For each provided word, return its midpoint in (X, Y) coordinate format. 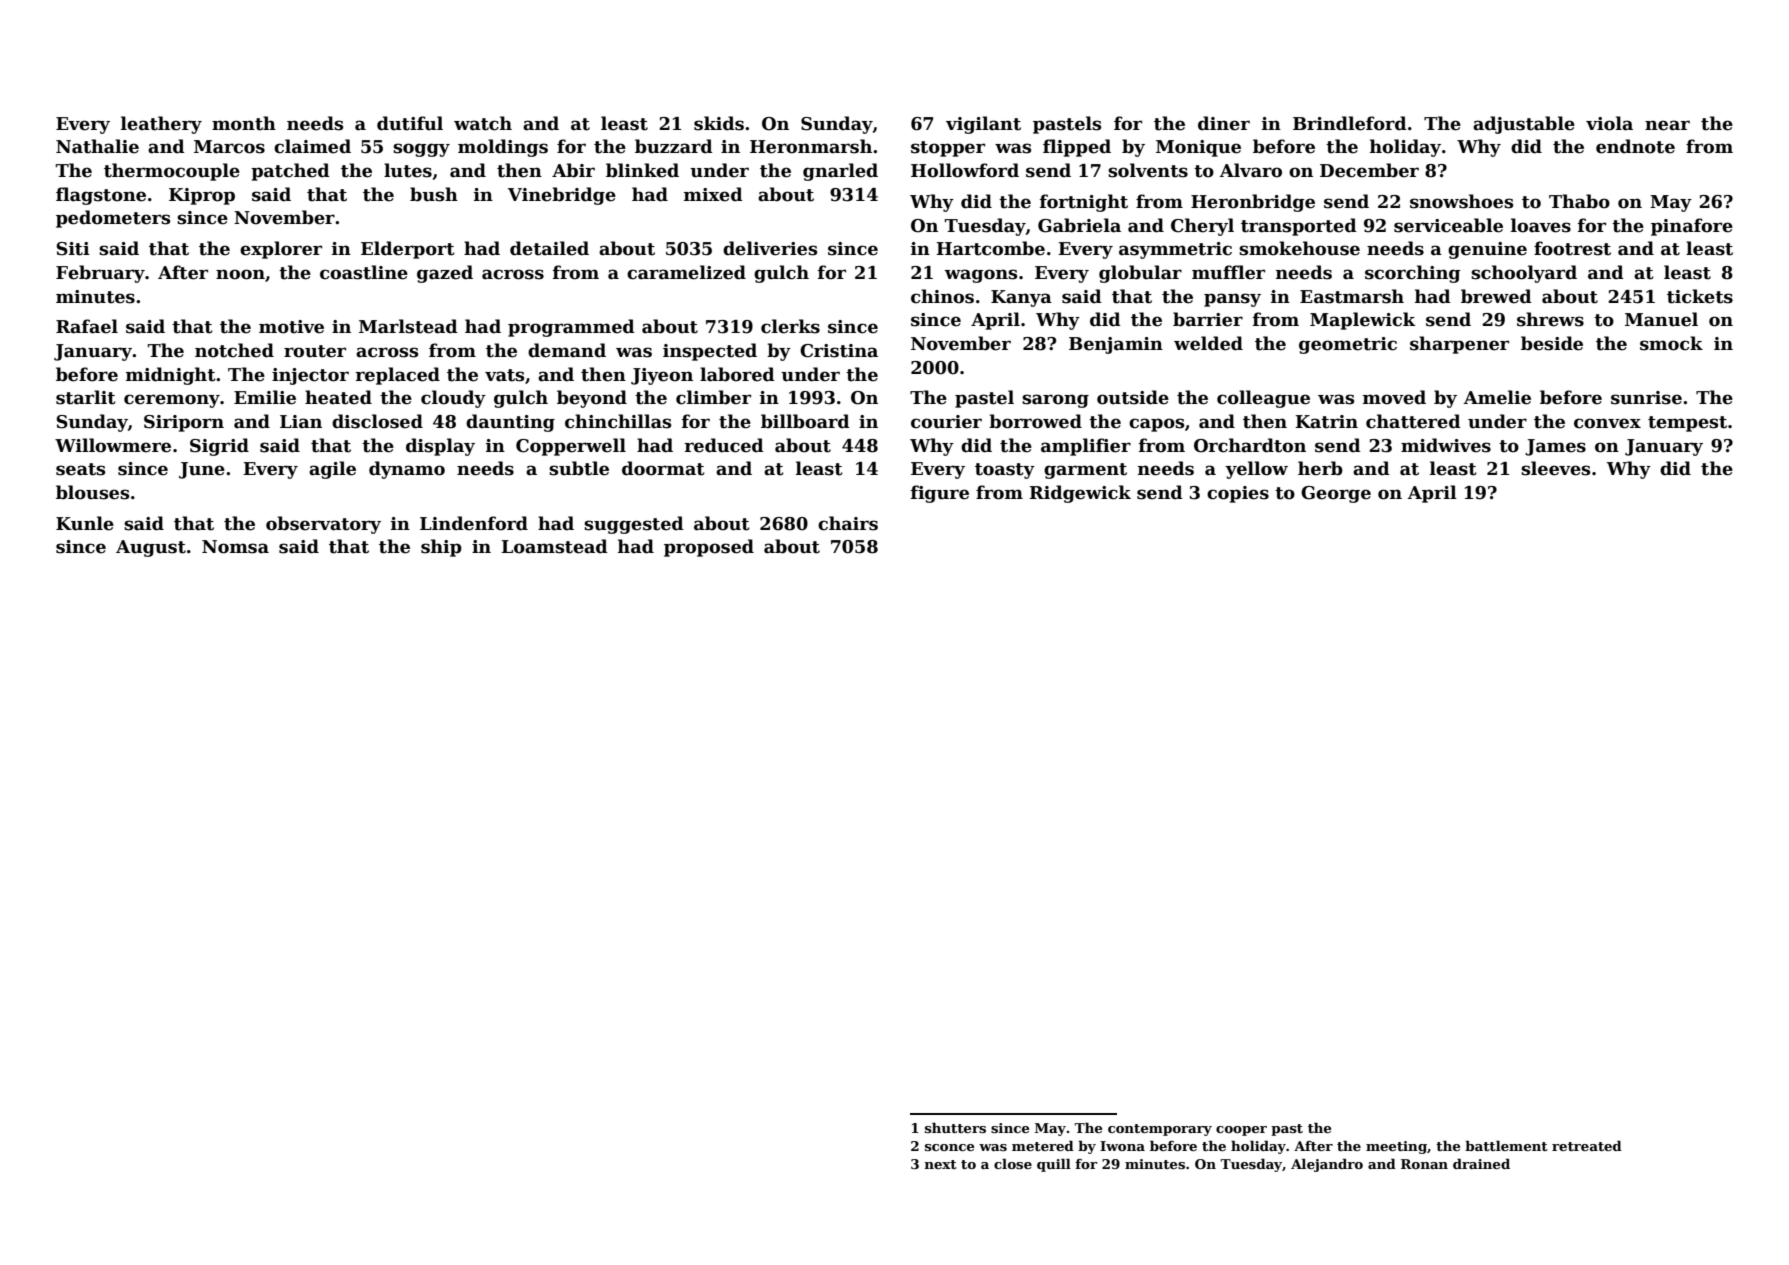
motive (291, 327)
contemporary (1160, 1130)
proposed (709, 548)
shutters (955, 1128)
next (940, 1164)
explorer (281, 250)
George (1336, 494)
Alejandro (1327, 1165)
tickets (1700, 296)
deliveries (770, 248)
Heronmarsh (811, 146)
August (151, 548)
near (1667, 125)
